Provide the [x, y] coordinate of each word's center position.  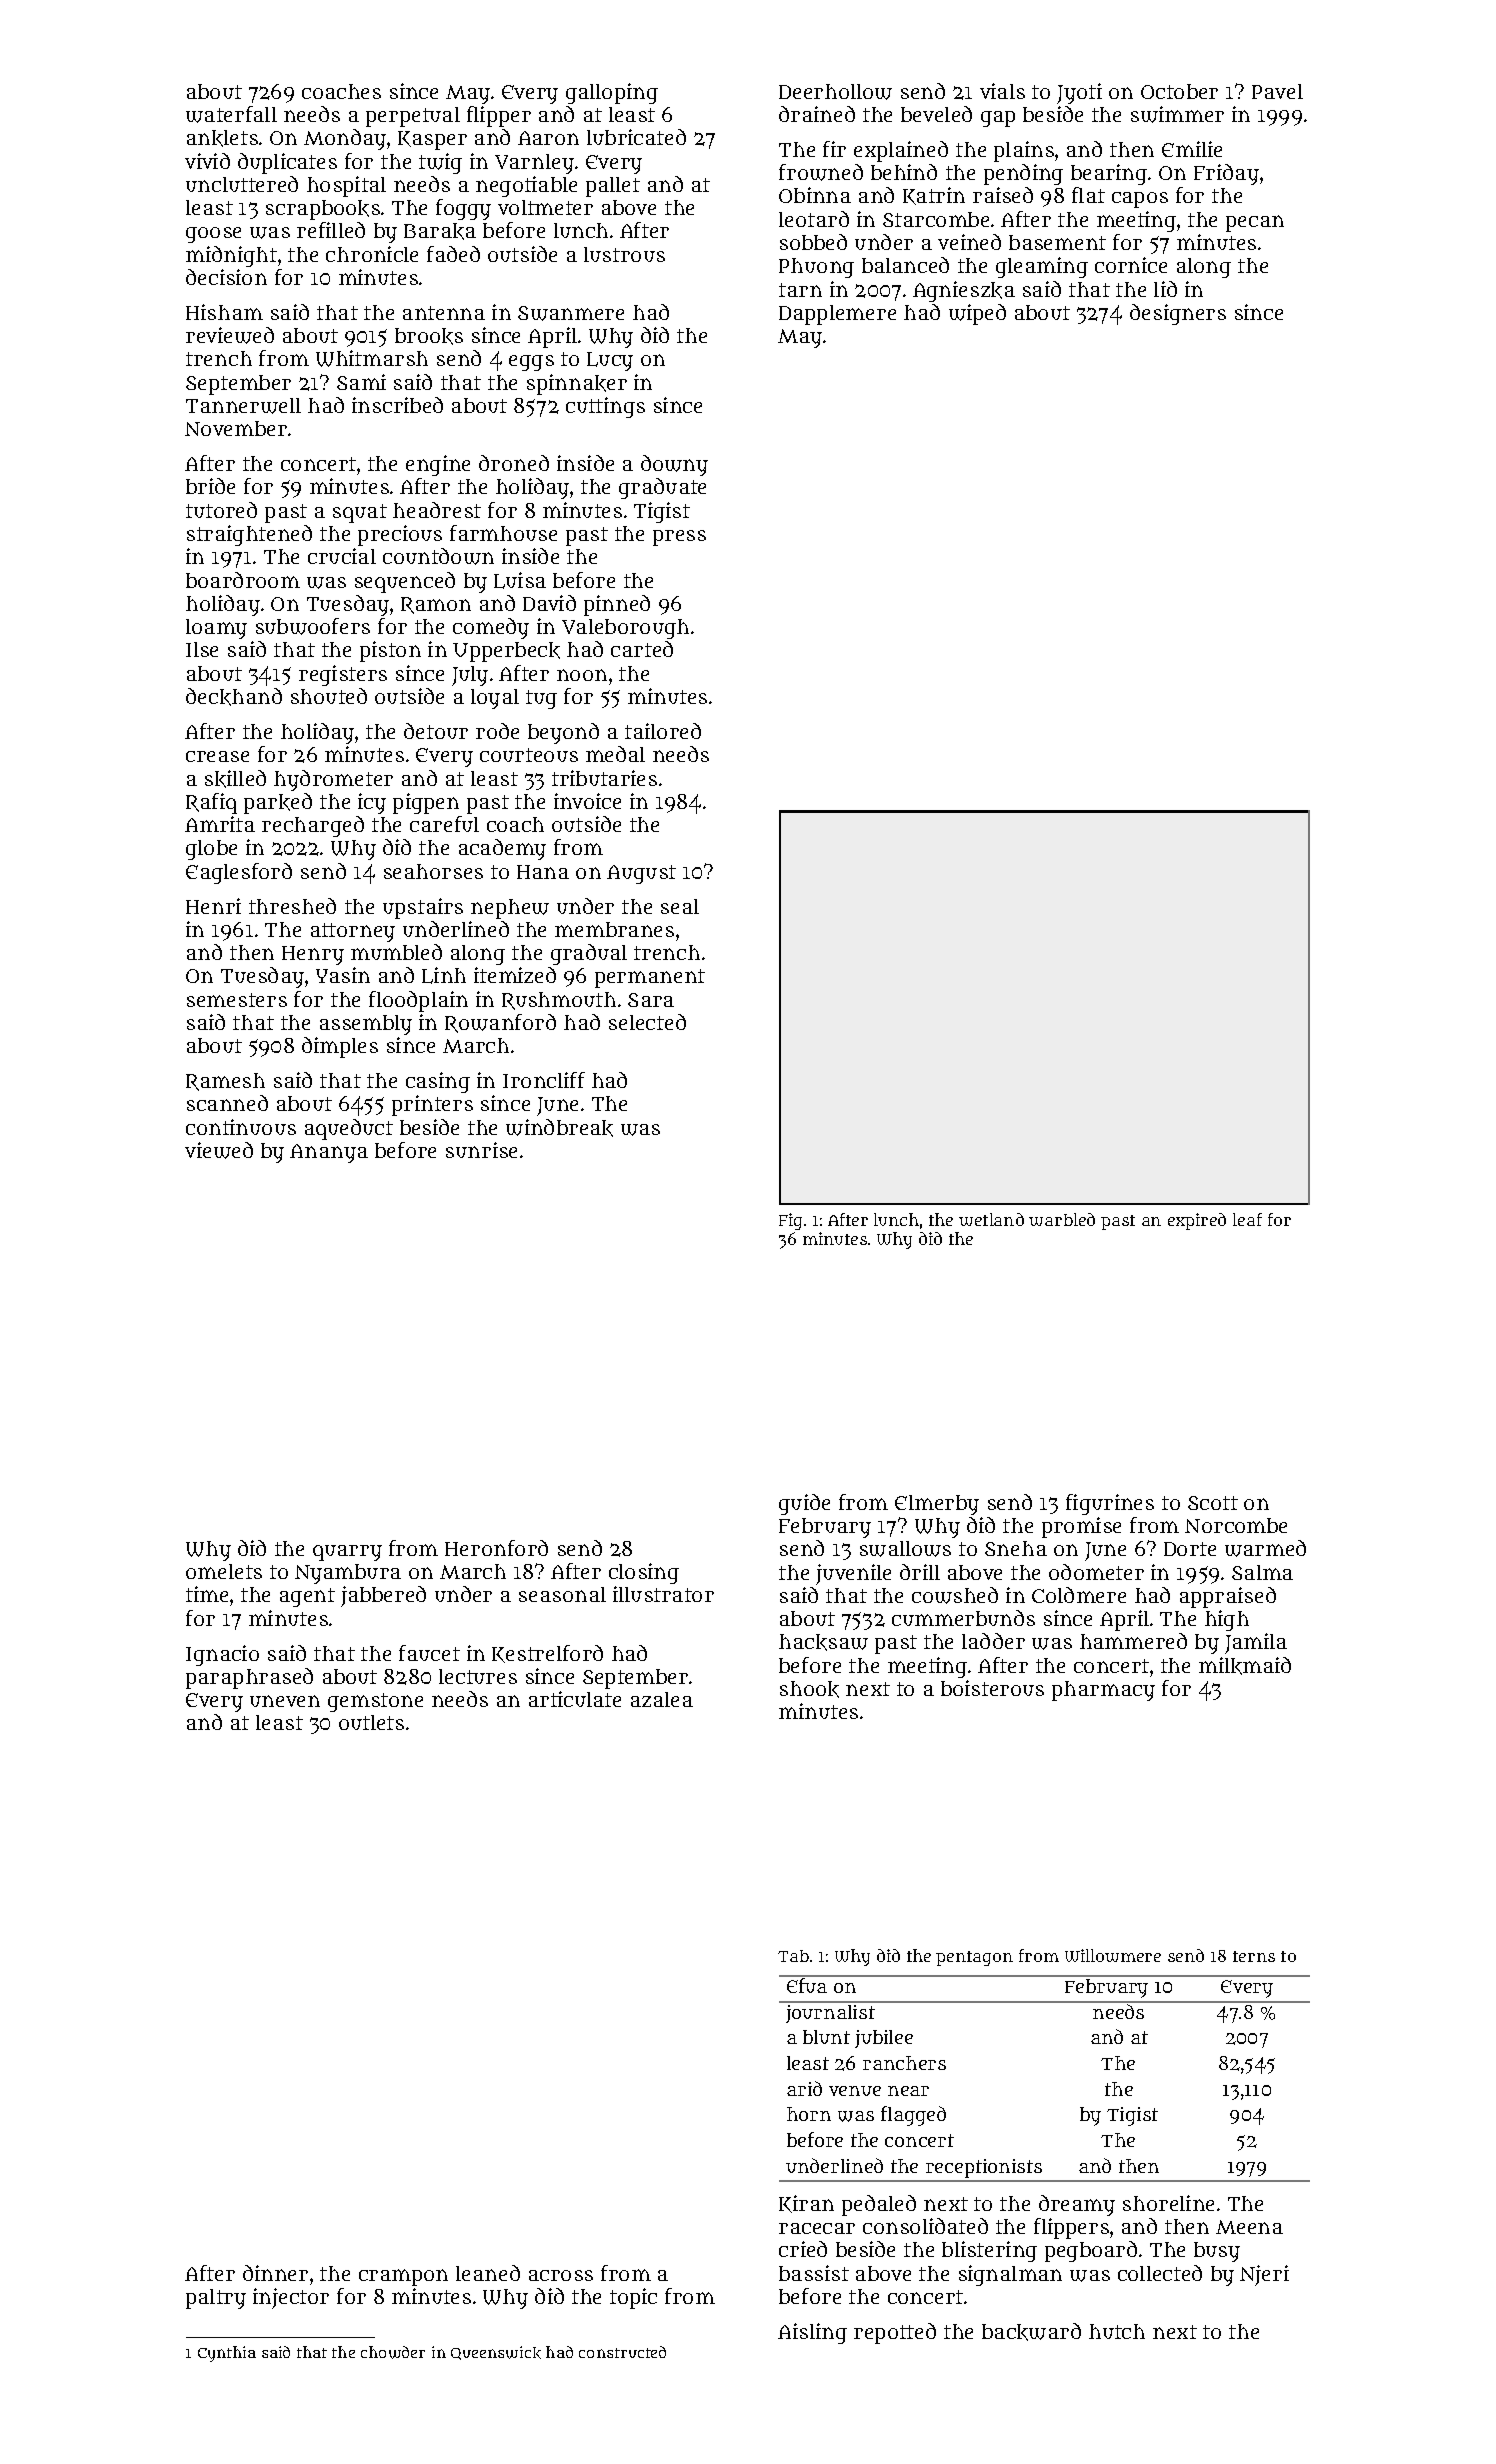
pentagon [974, 1958]
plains [1024, 151]
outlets [371, 1722]
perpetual [413, 117]
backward [1031, 2332]
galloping [612, 93]
